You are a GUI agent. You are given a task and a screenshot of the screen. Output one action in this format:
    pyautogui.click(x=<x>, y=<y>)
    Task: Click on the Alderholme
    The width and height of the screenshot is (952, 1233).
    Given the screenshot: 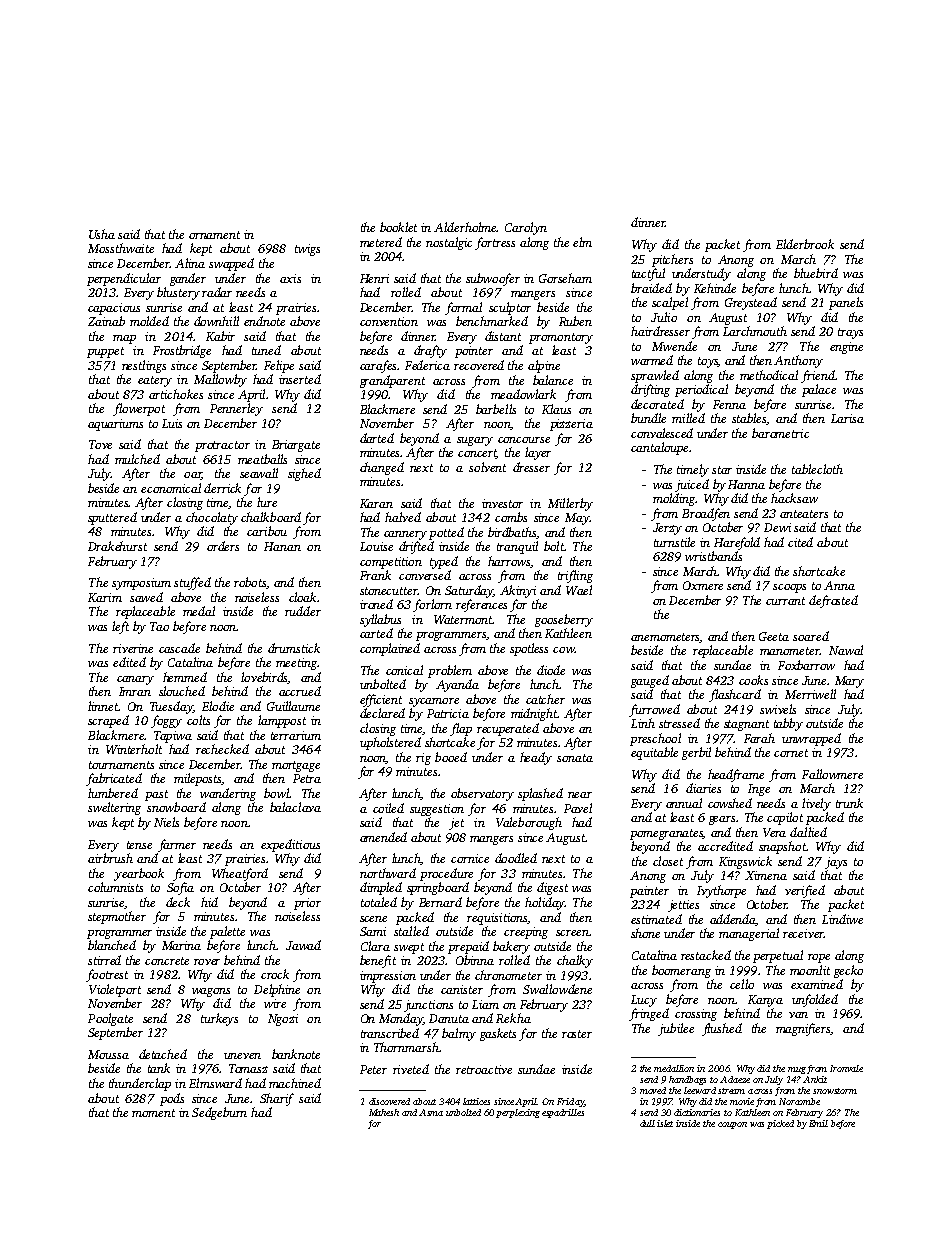 What is the action you would take?
    pyautogui.click(x=465, y=227)
